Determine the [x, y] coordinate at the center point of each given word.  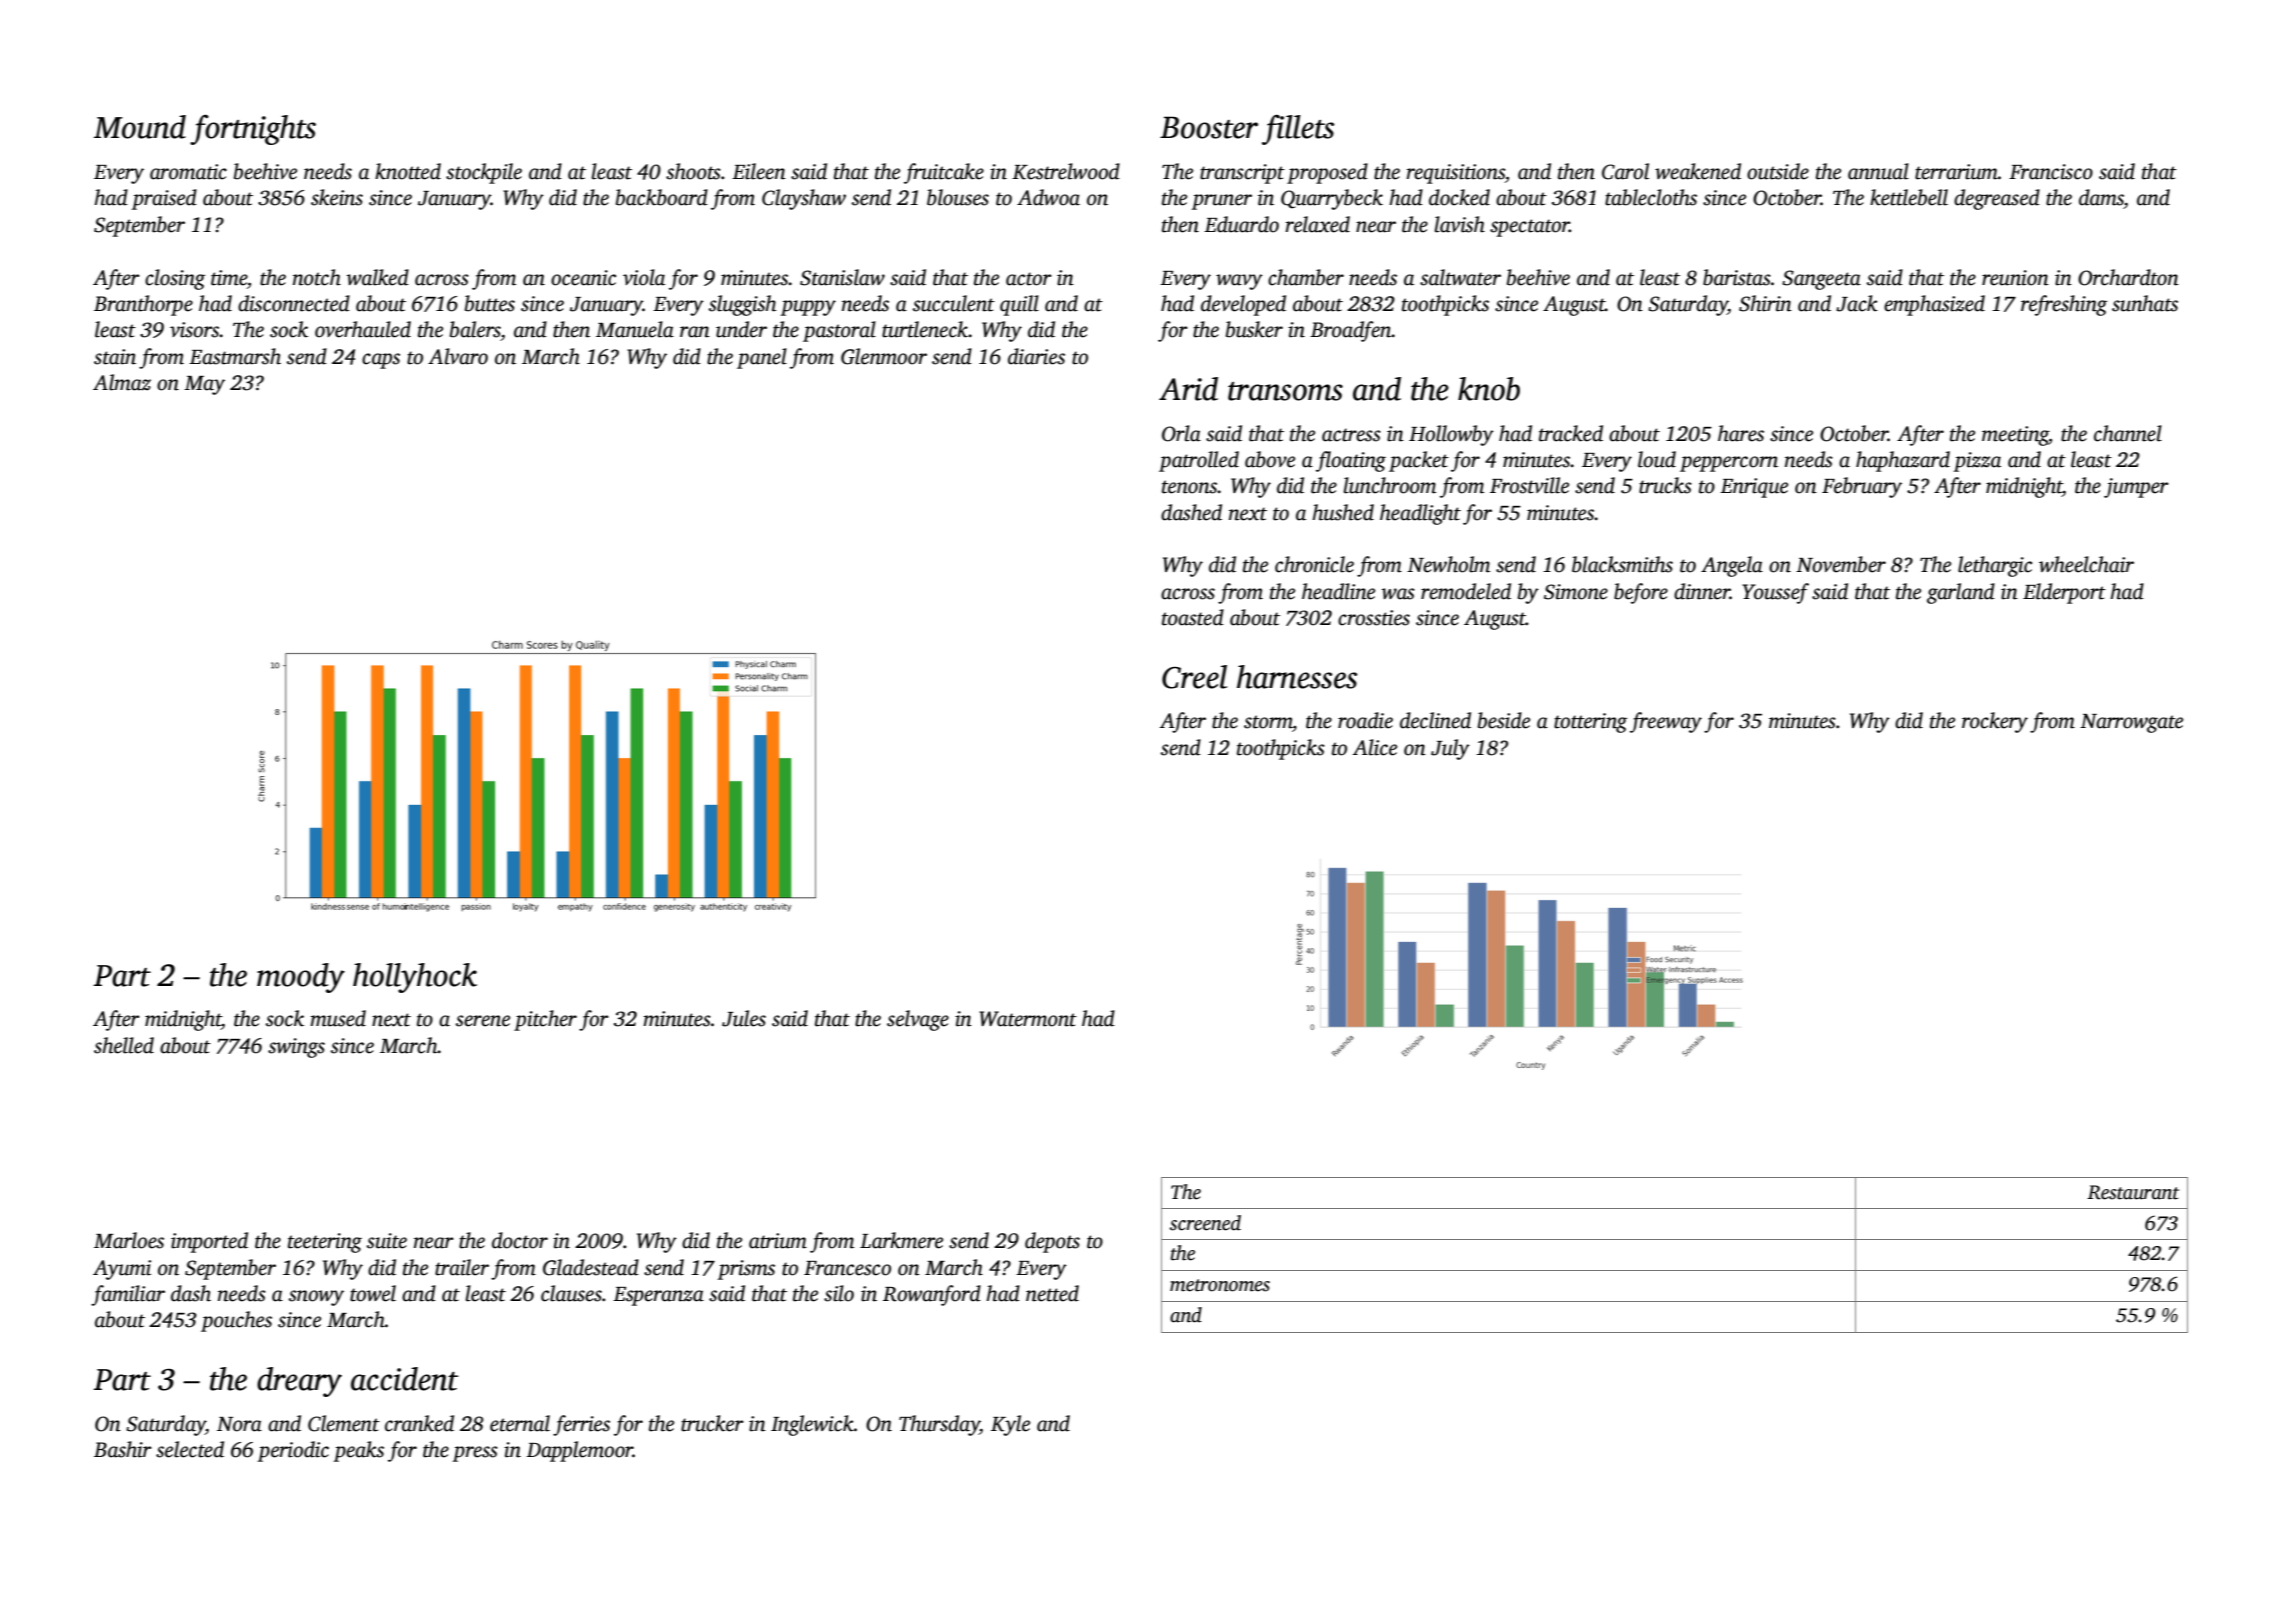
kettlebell [1909, 197]
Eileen [759, 171]
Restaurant [2133, 1192]
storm [1268, 722]
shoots [693, 171]
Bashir [123, 1449]
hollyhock [415, 978]
